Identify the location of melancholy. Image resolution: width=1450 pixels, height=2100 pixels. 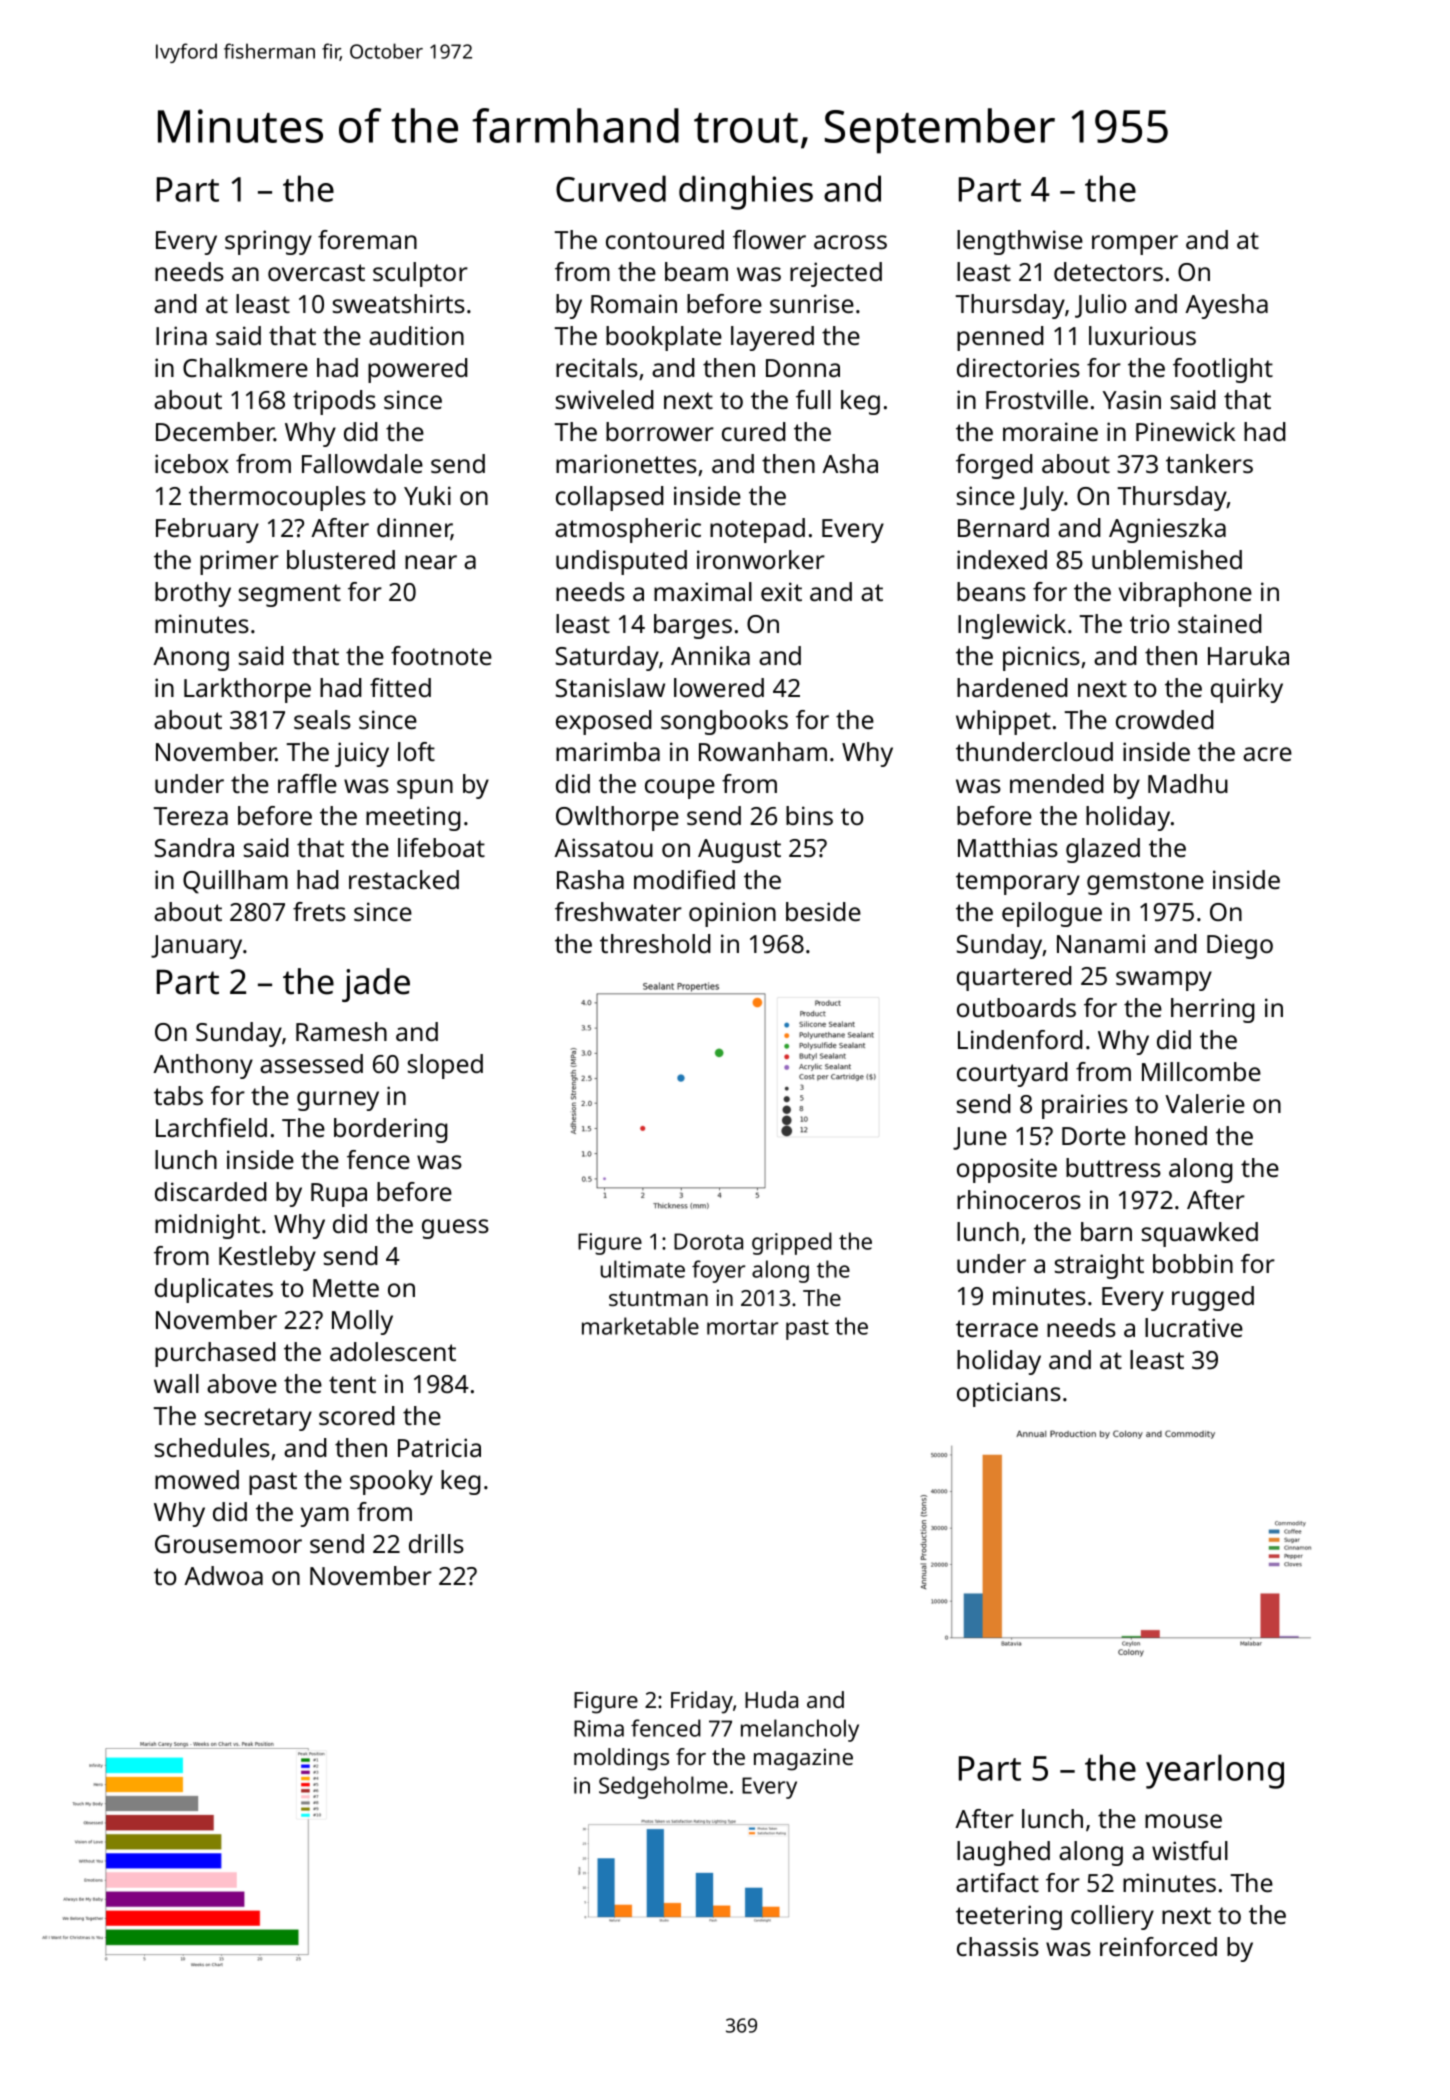
(800, 1730).
